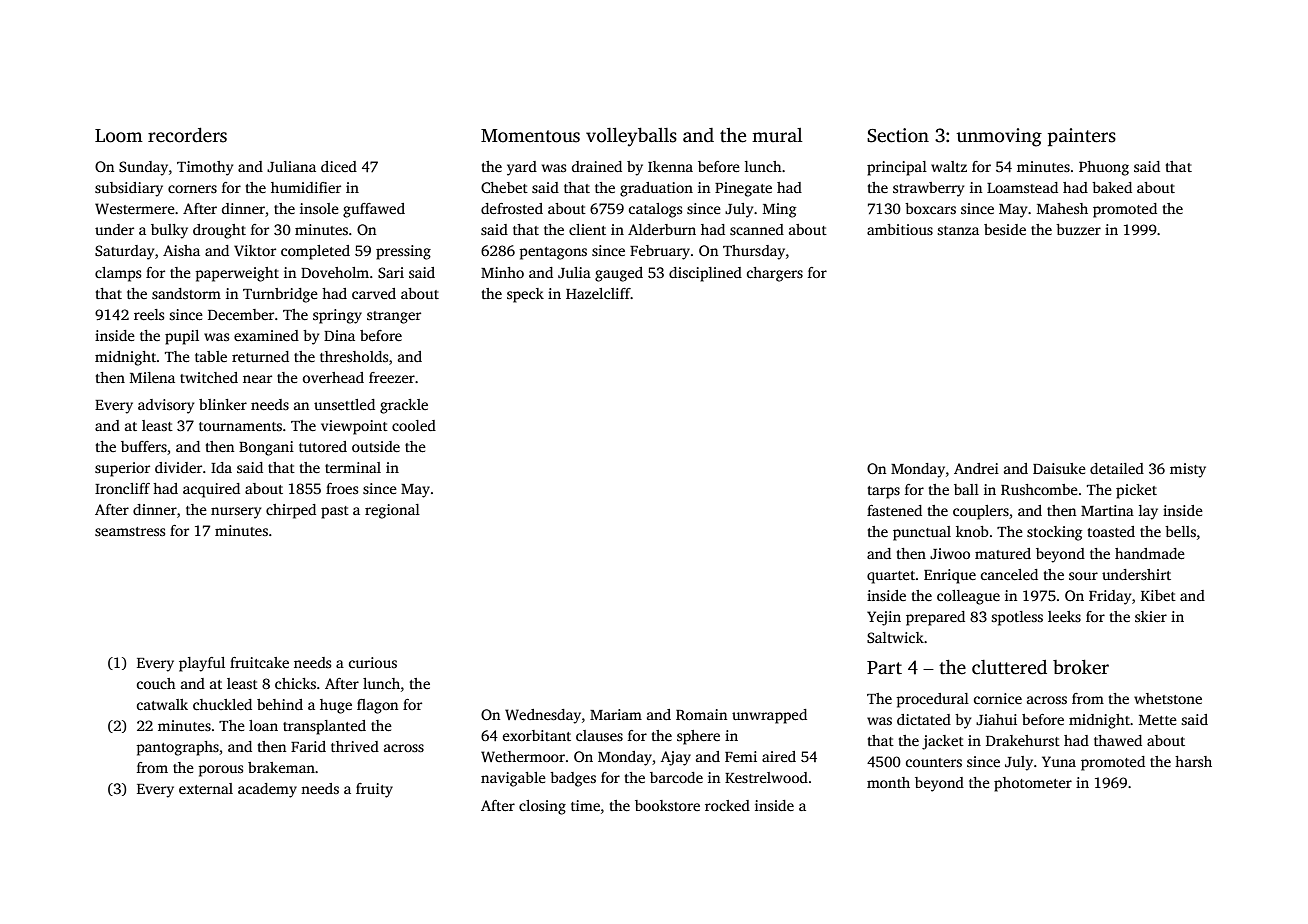 The height and width of the screenshot is (924, 1308). Describe the element at coordinates (894, 510) in the screenshot. I see `fastened` at that location.
